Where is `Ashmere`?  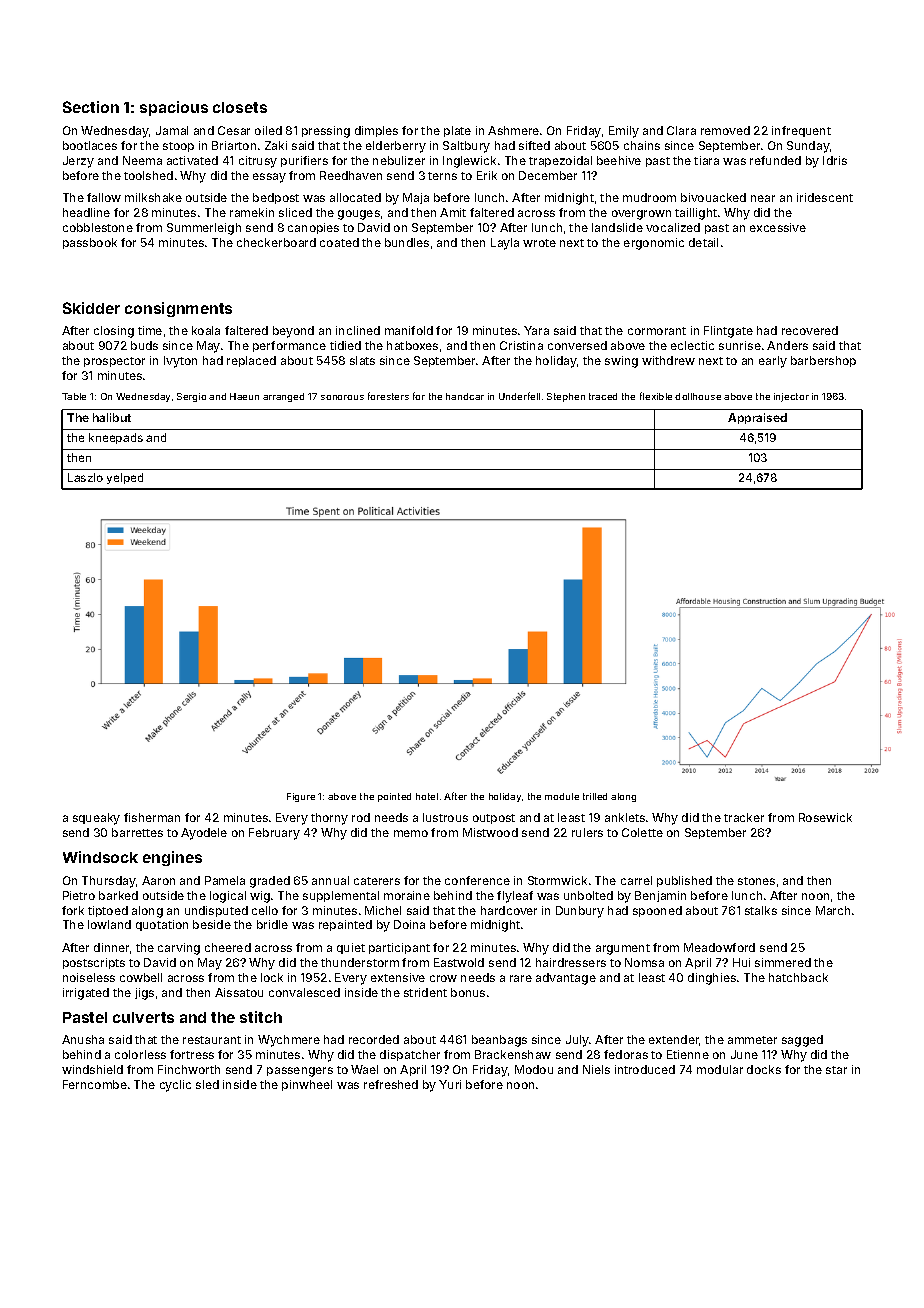
Ashmere is located at coordinates (513, 130).
